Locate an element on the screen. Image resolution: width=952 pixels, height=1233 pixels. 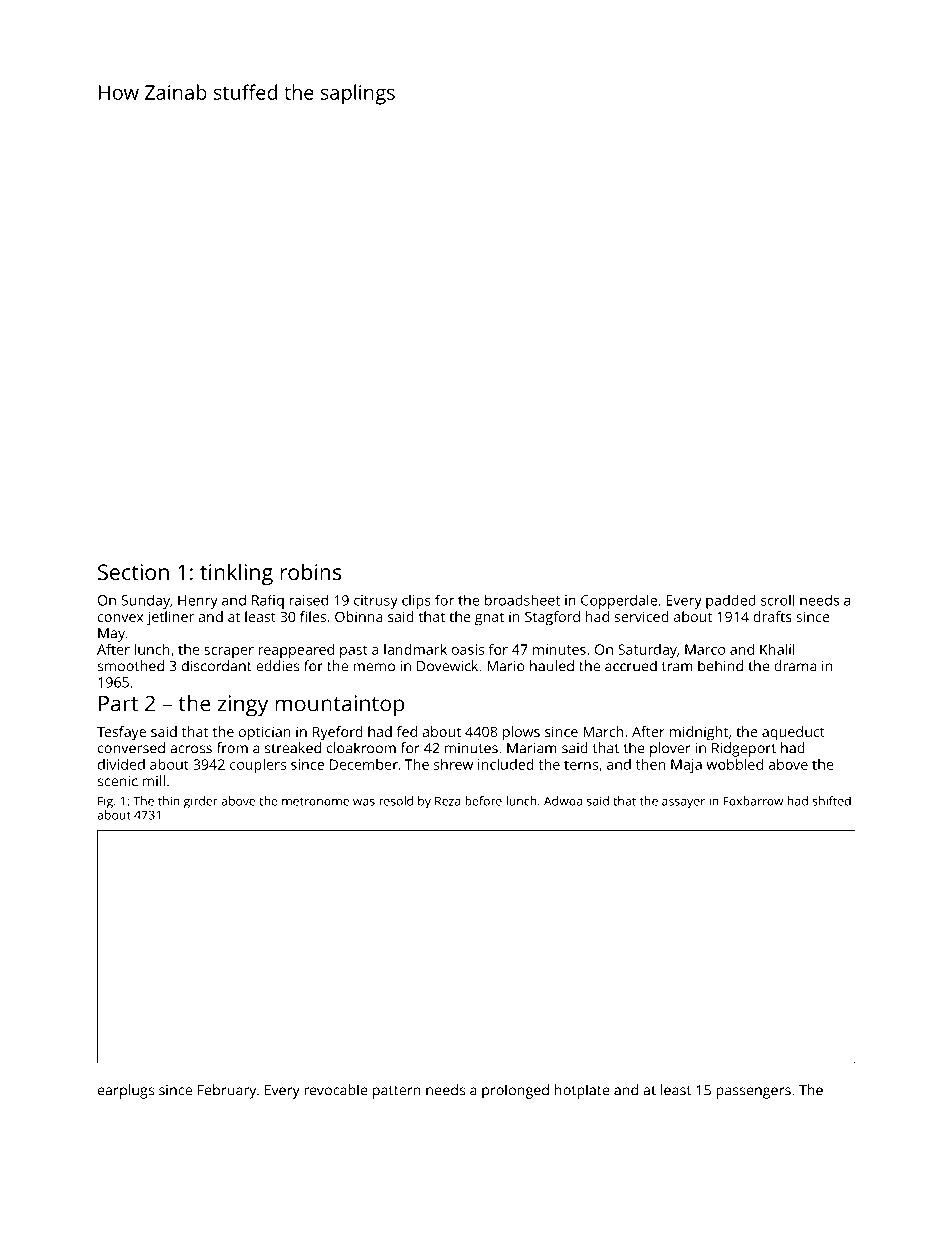
Reza is located at coordinates (447, 801).
